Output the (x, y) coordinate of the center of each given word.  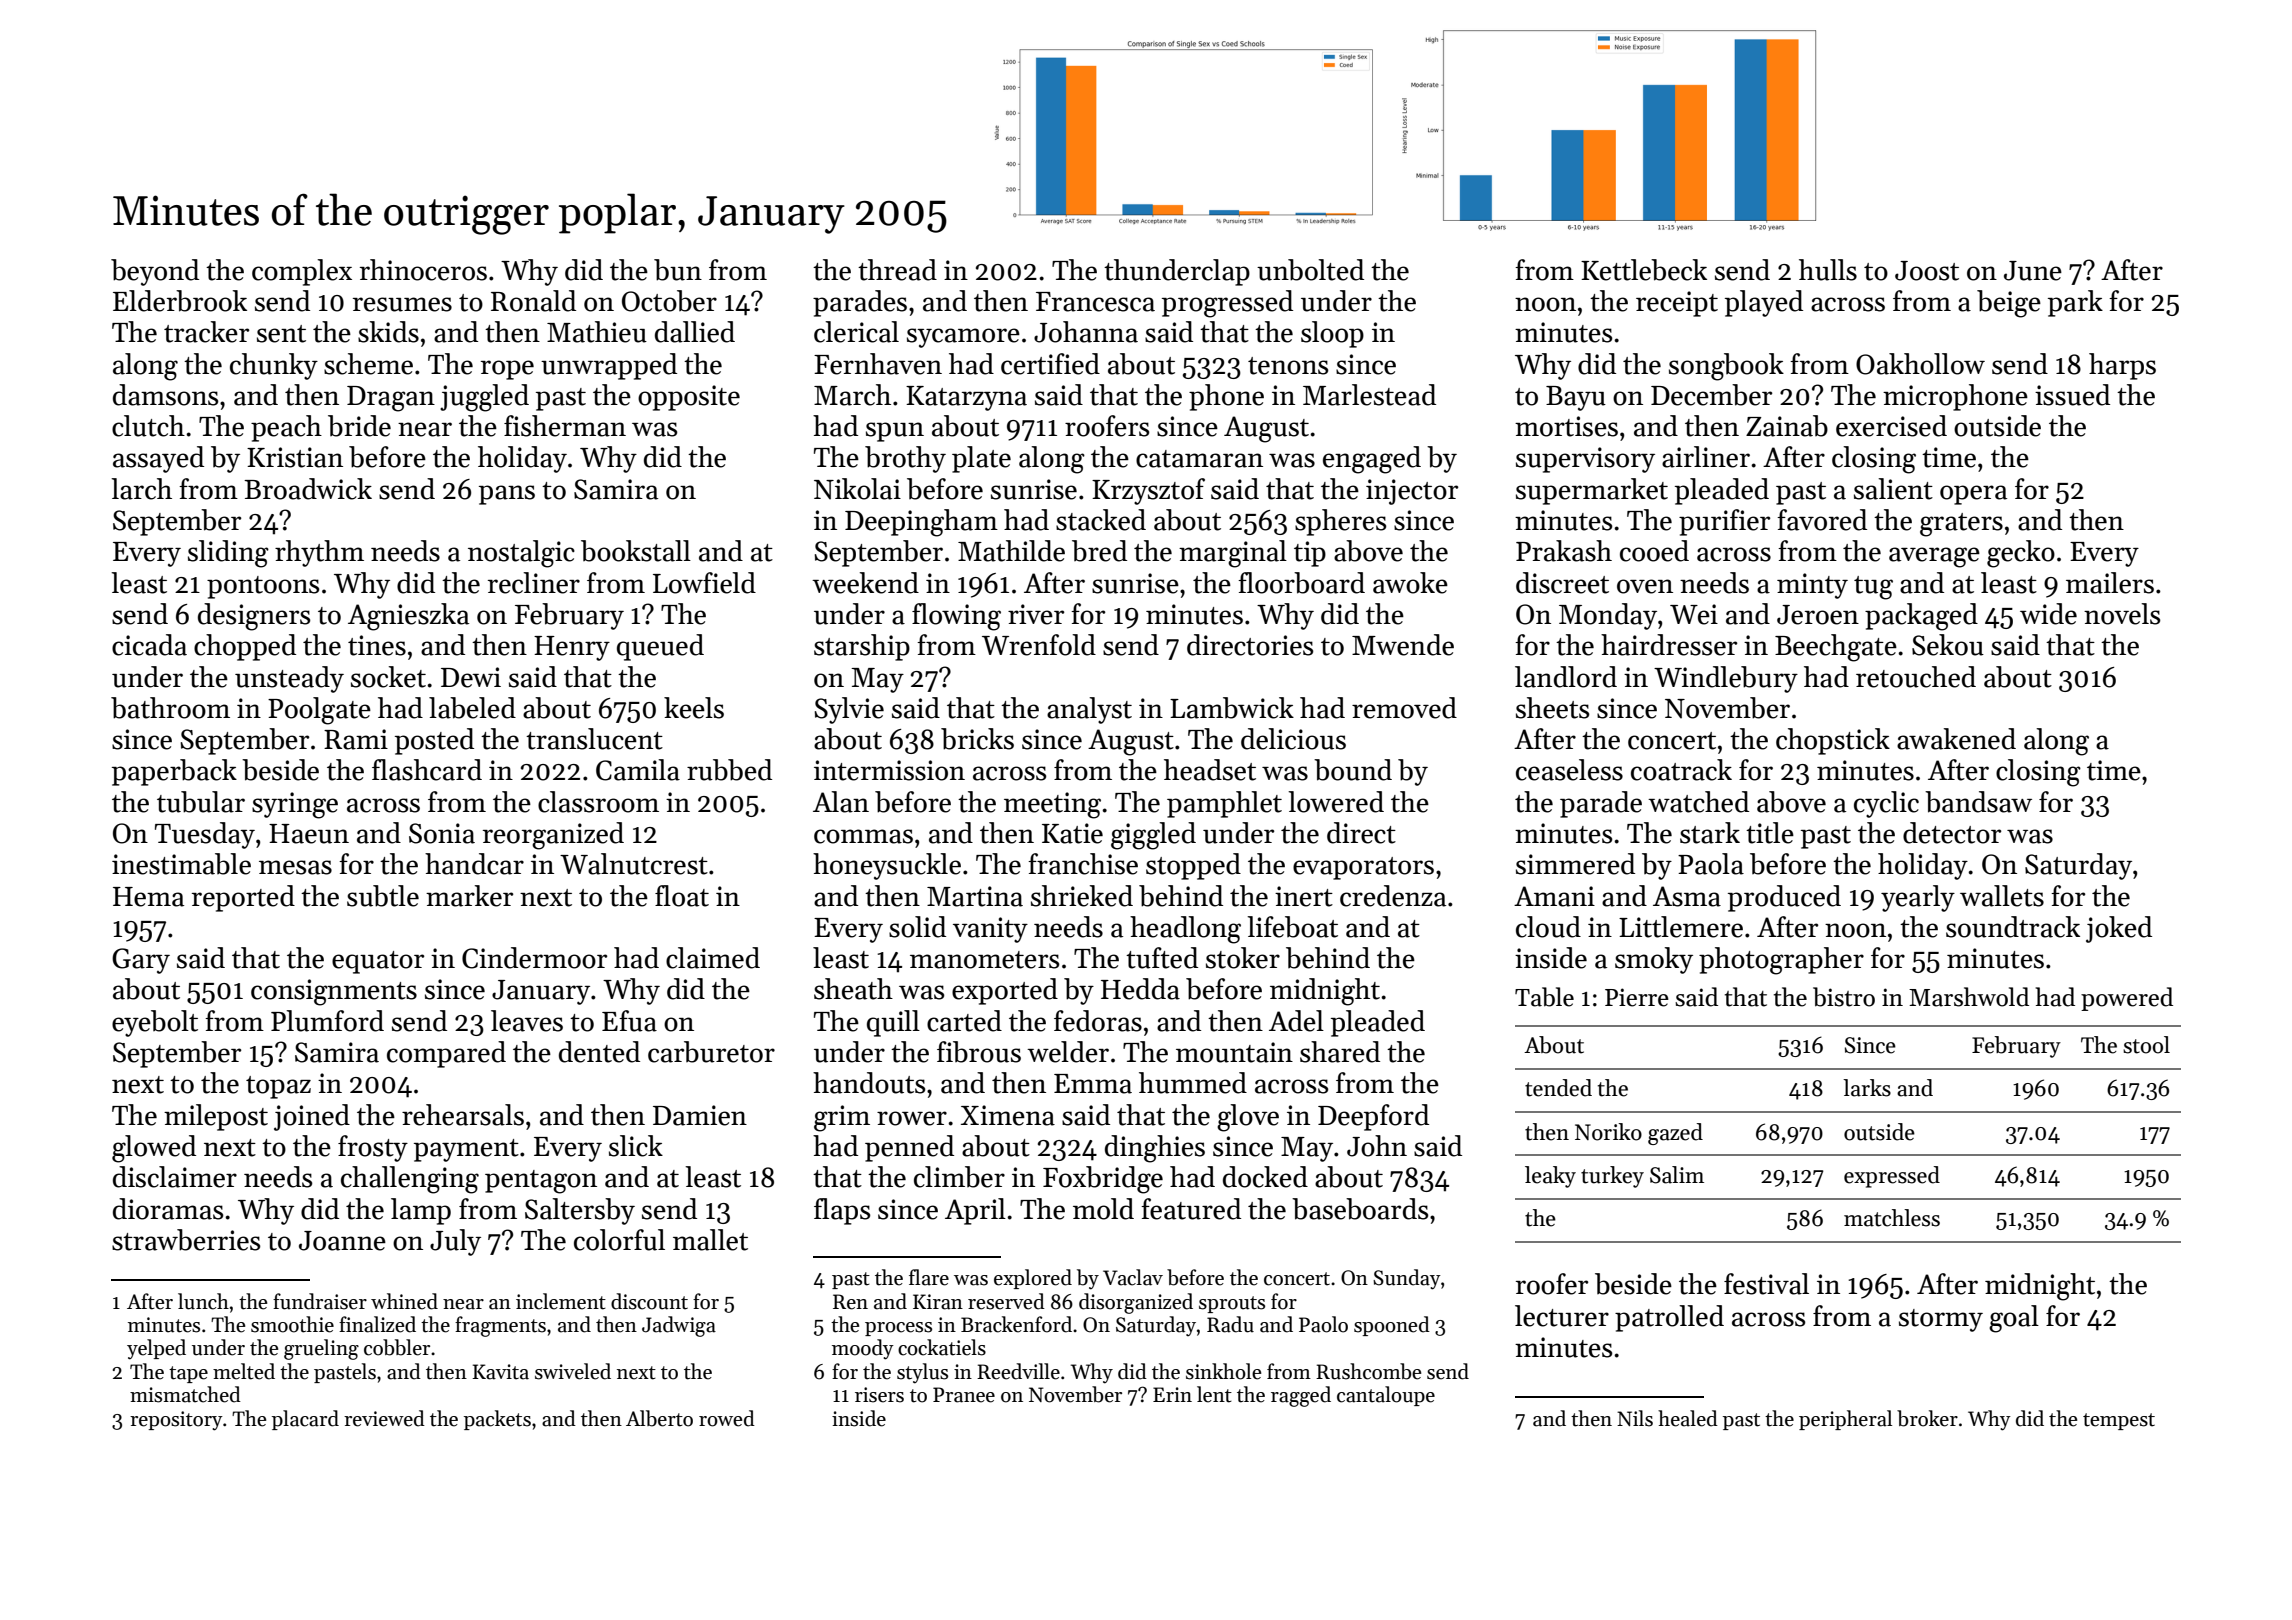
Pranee (964, 1395)
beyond (155, 272)
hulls (1828, 270)
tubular (201, 802)
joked (2119, 929)
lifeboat (1292, 927)
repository (176, 1421)
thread (897, 270)
